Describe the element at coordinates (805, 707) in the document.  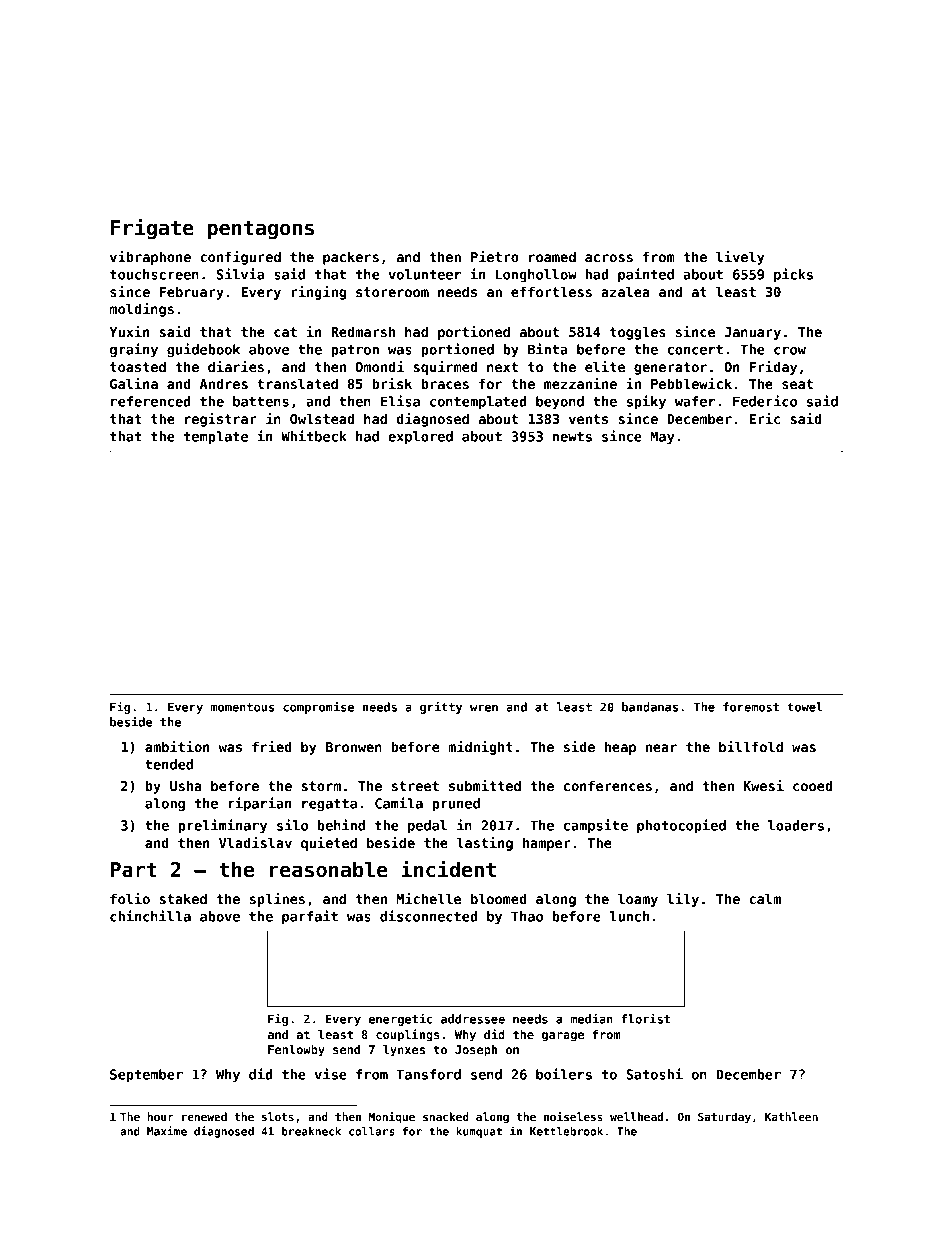
I see `towel` at that location.
